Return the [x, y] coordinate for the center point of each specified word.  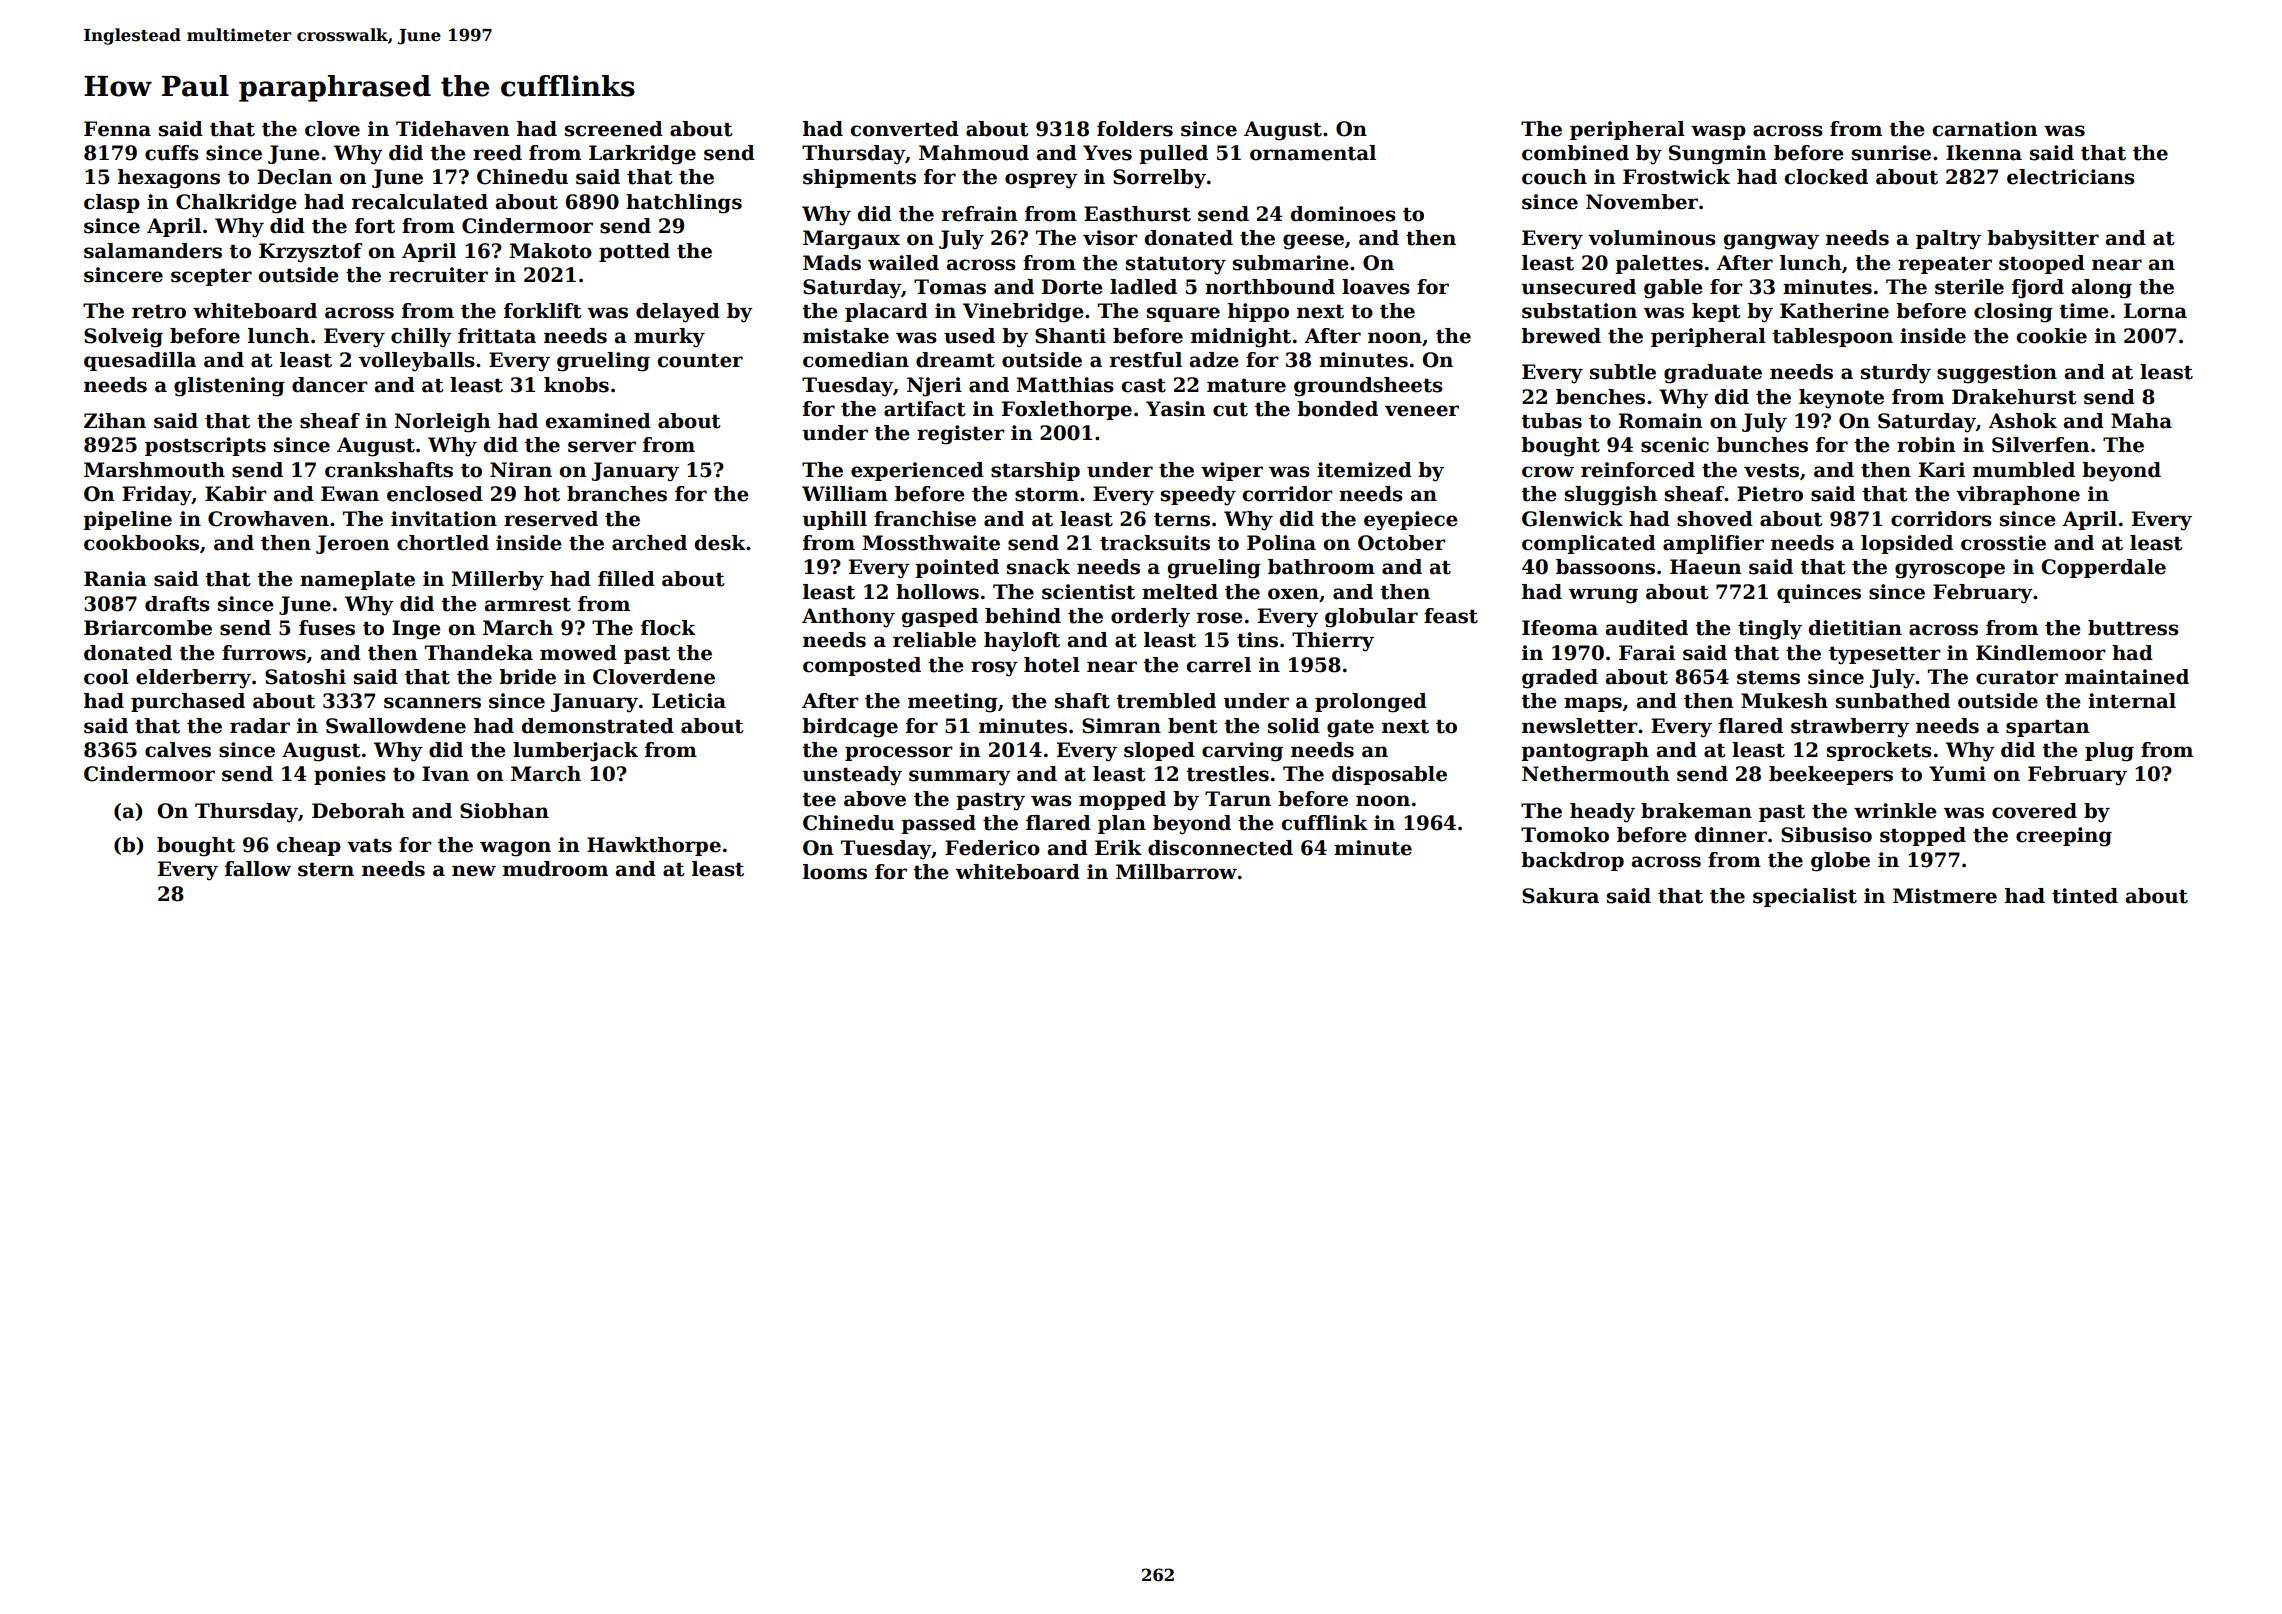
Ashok [2023, 421]
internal [2132, 701]
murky [669, 338]
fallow [258, 869]
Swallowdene [396, 726]
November [1642, 202]
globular [1371, 618]
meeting [953, 703]
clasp [112, 203]
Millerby [497, 581]
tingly [1770, 630]
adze [1214, 360]
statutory [1176, 266]
